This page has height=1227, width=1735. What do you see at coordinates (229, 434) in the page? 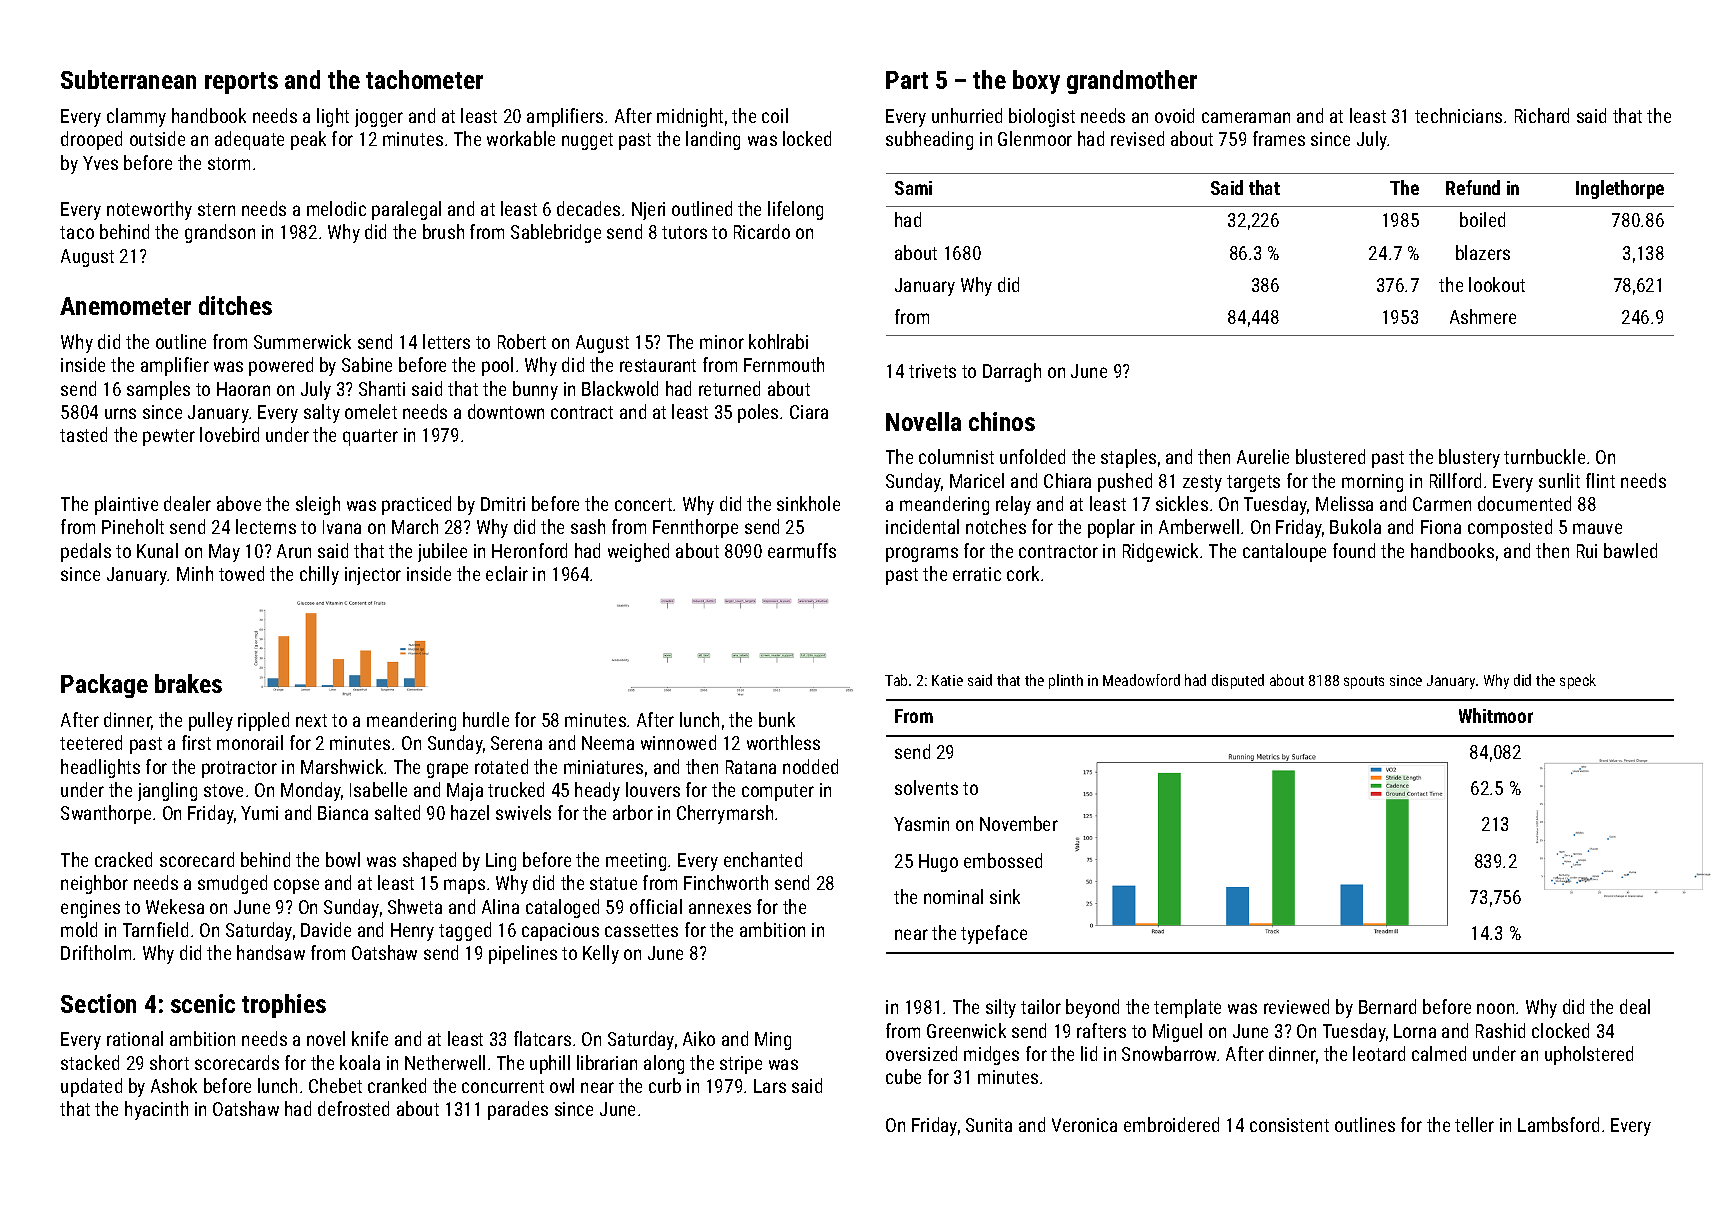
I see `lovebird` at bounding box center [229, 434].
